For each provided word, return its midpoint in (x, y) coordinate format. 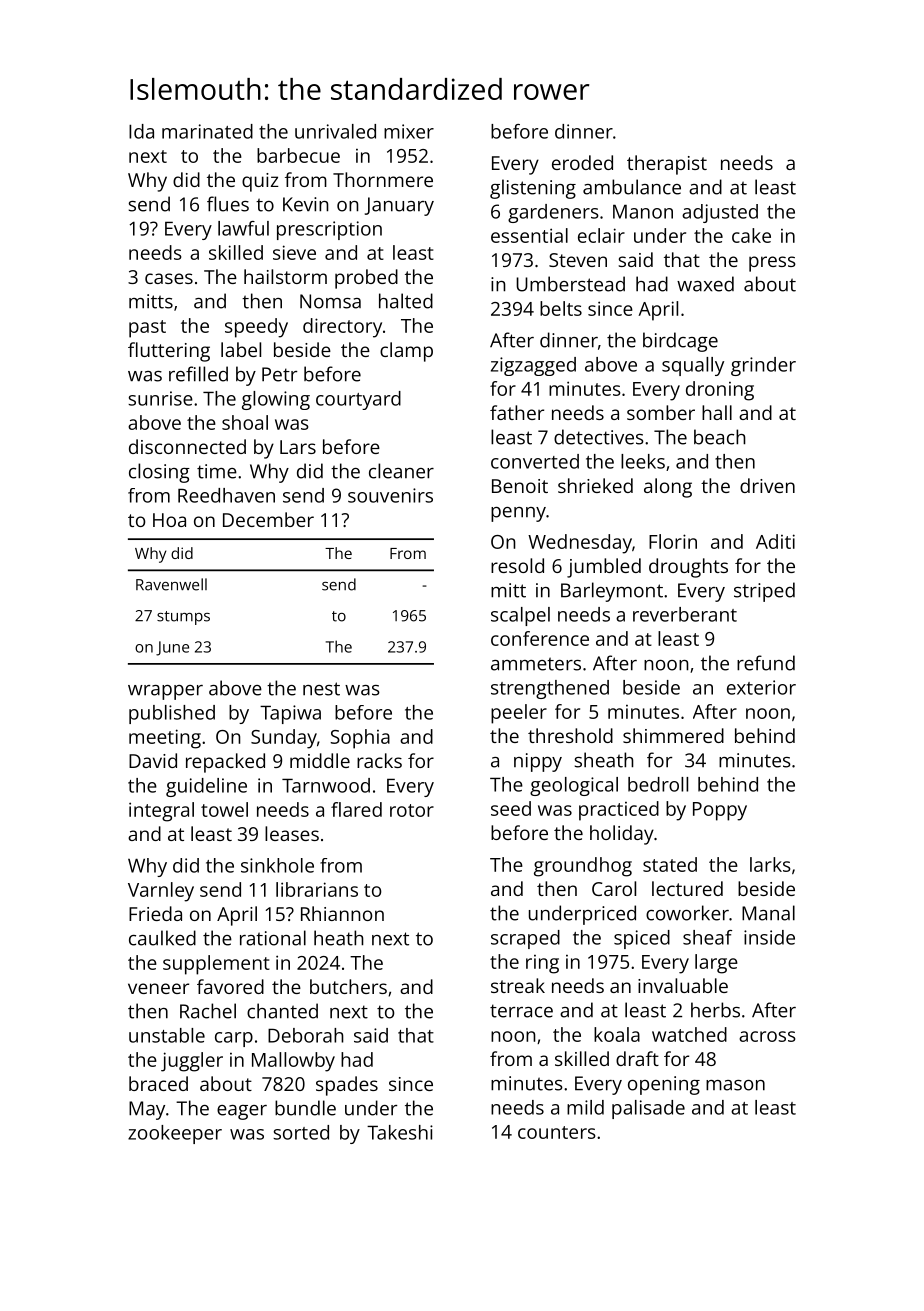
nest (321, 689)
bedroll (658, 784)
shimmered (673, 735)
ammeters (536, 664)
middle (320, 760)
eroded (582, 162)
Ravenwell (171, 584)
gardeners (553, 213)
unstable (167, 1035)
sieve (294, 252)
